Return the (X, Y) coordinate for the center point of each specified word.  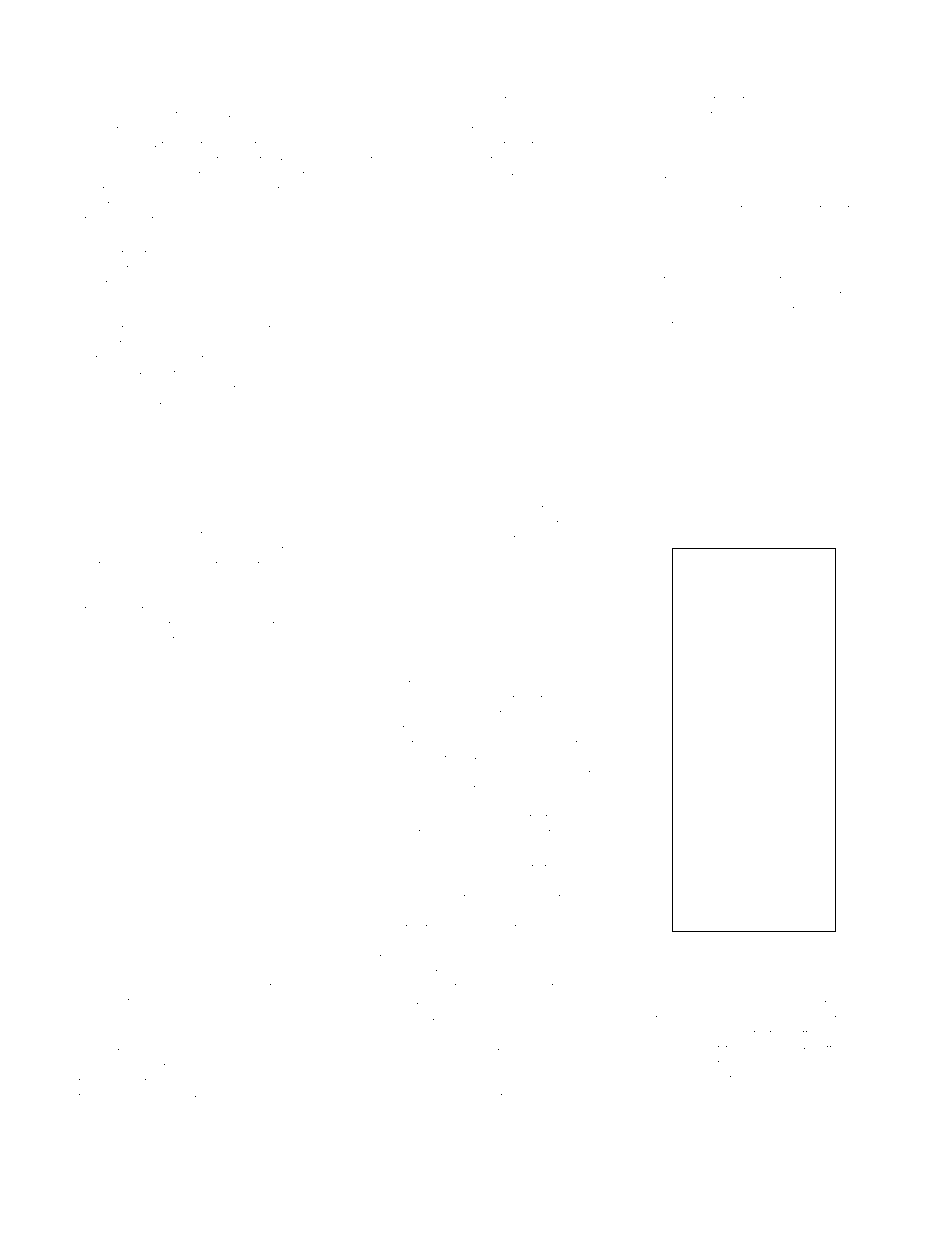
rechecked (802, 100)
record (164, 943)
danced (98, 1067)
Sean (384, 523)
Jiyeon (439, 1054)
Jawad (281, 314)
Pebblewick (269, 609)
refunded (685, 324)
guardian (791, 945)
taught (449, 899)
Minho (287, 388)
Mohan (98, 99)
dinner (840, 325)
